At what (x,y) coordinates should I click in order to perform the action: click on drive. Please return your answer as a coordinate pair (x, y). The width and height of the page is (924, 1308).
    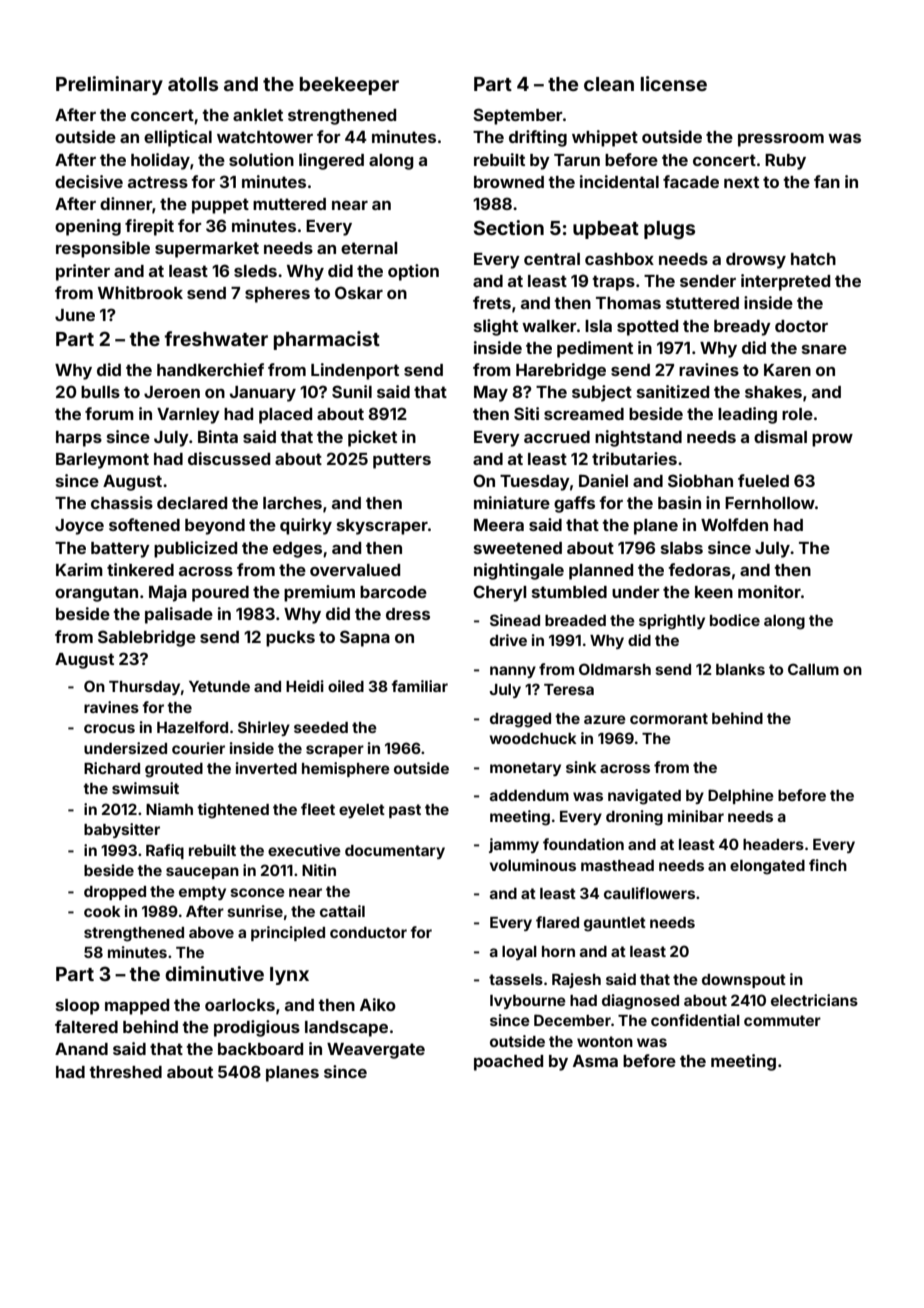
    Looking at the image, I should click on (508, 640).
